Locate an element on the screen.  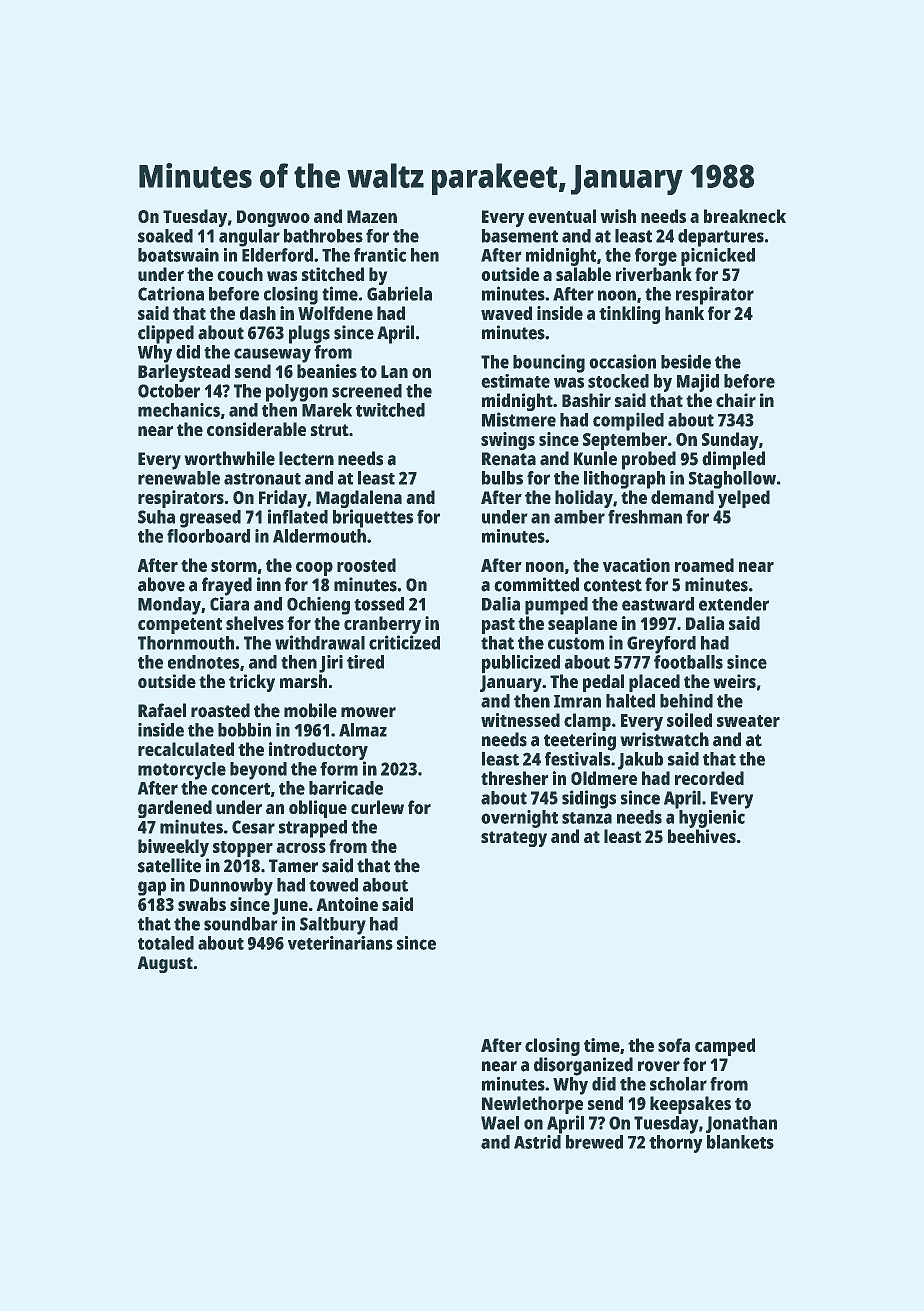
Dongwoo is located at coordinates (273, 218).
